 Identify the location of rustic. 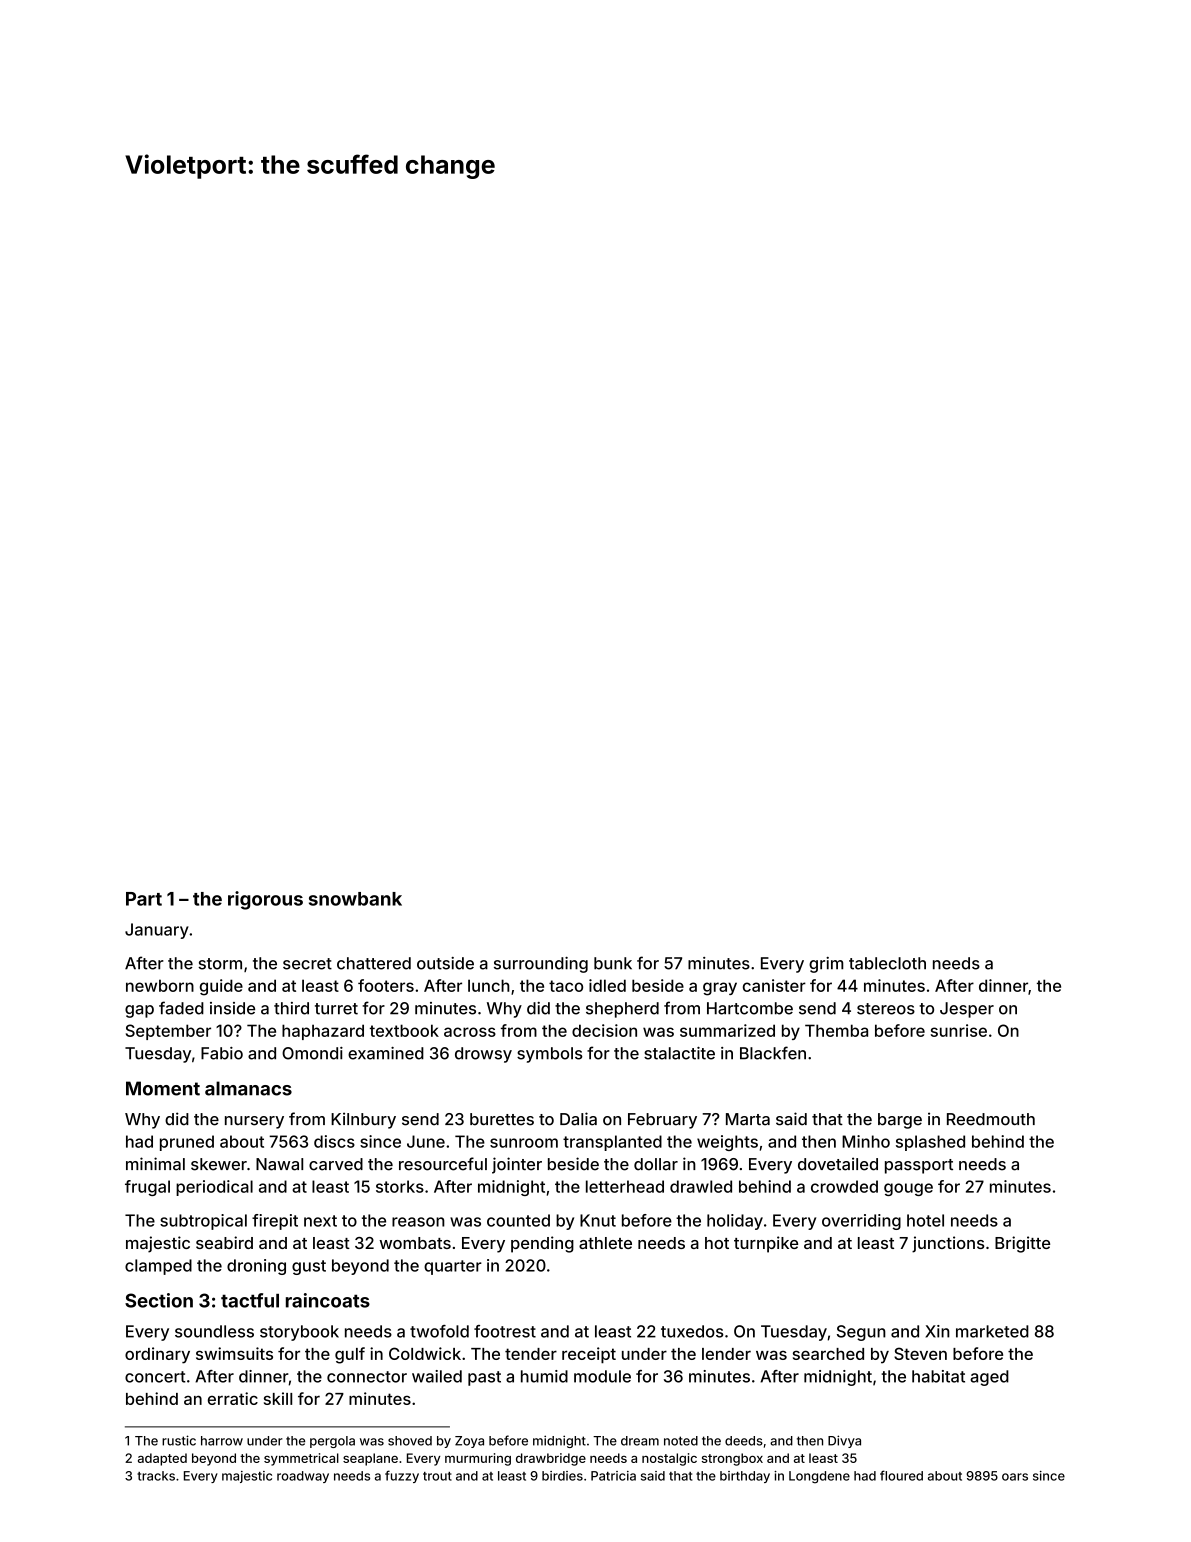
(179, 1440).
